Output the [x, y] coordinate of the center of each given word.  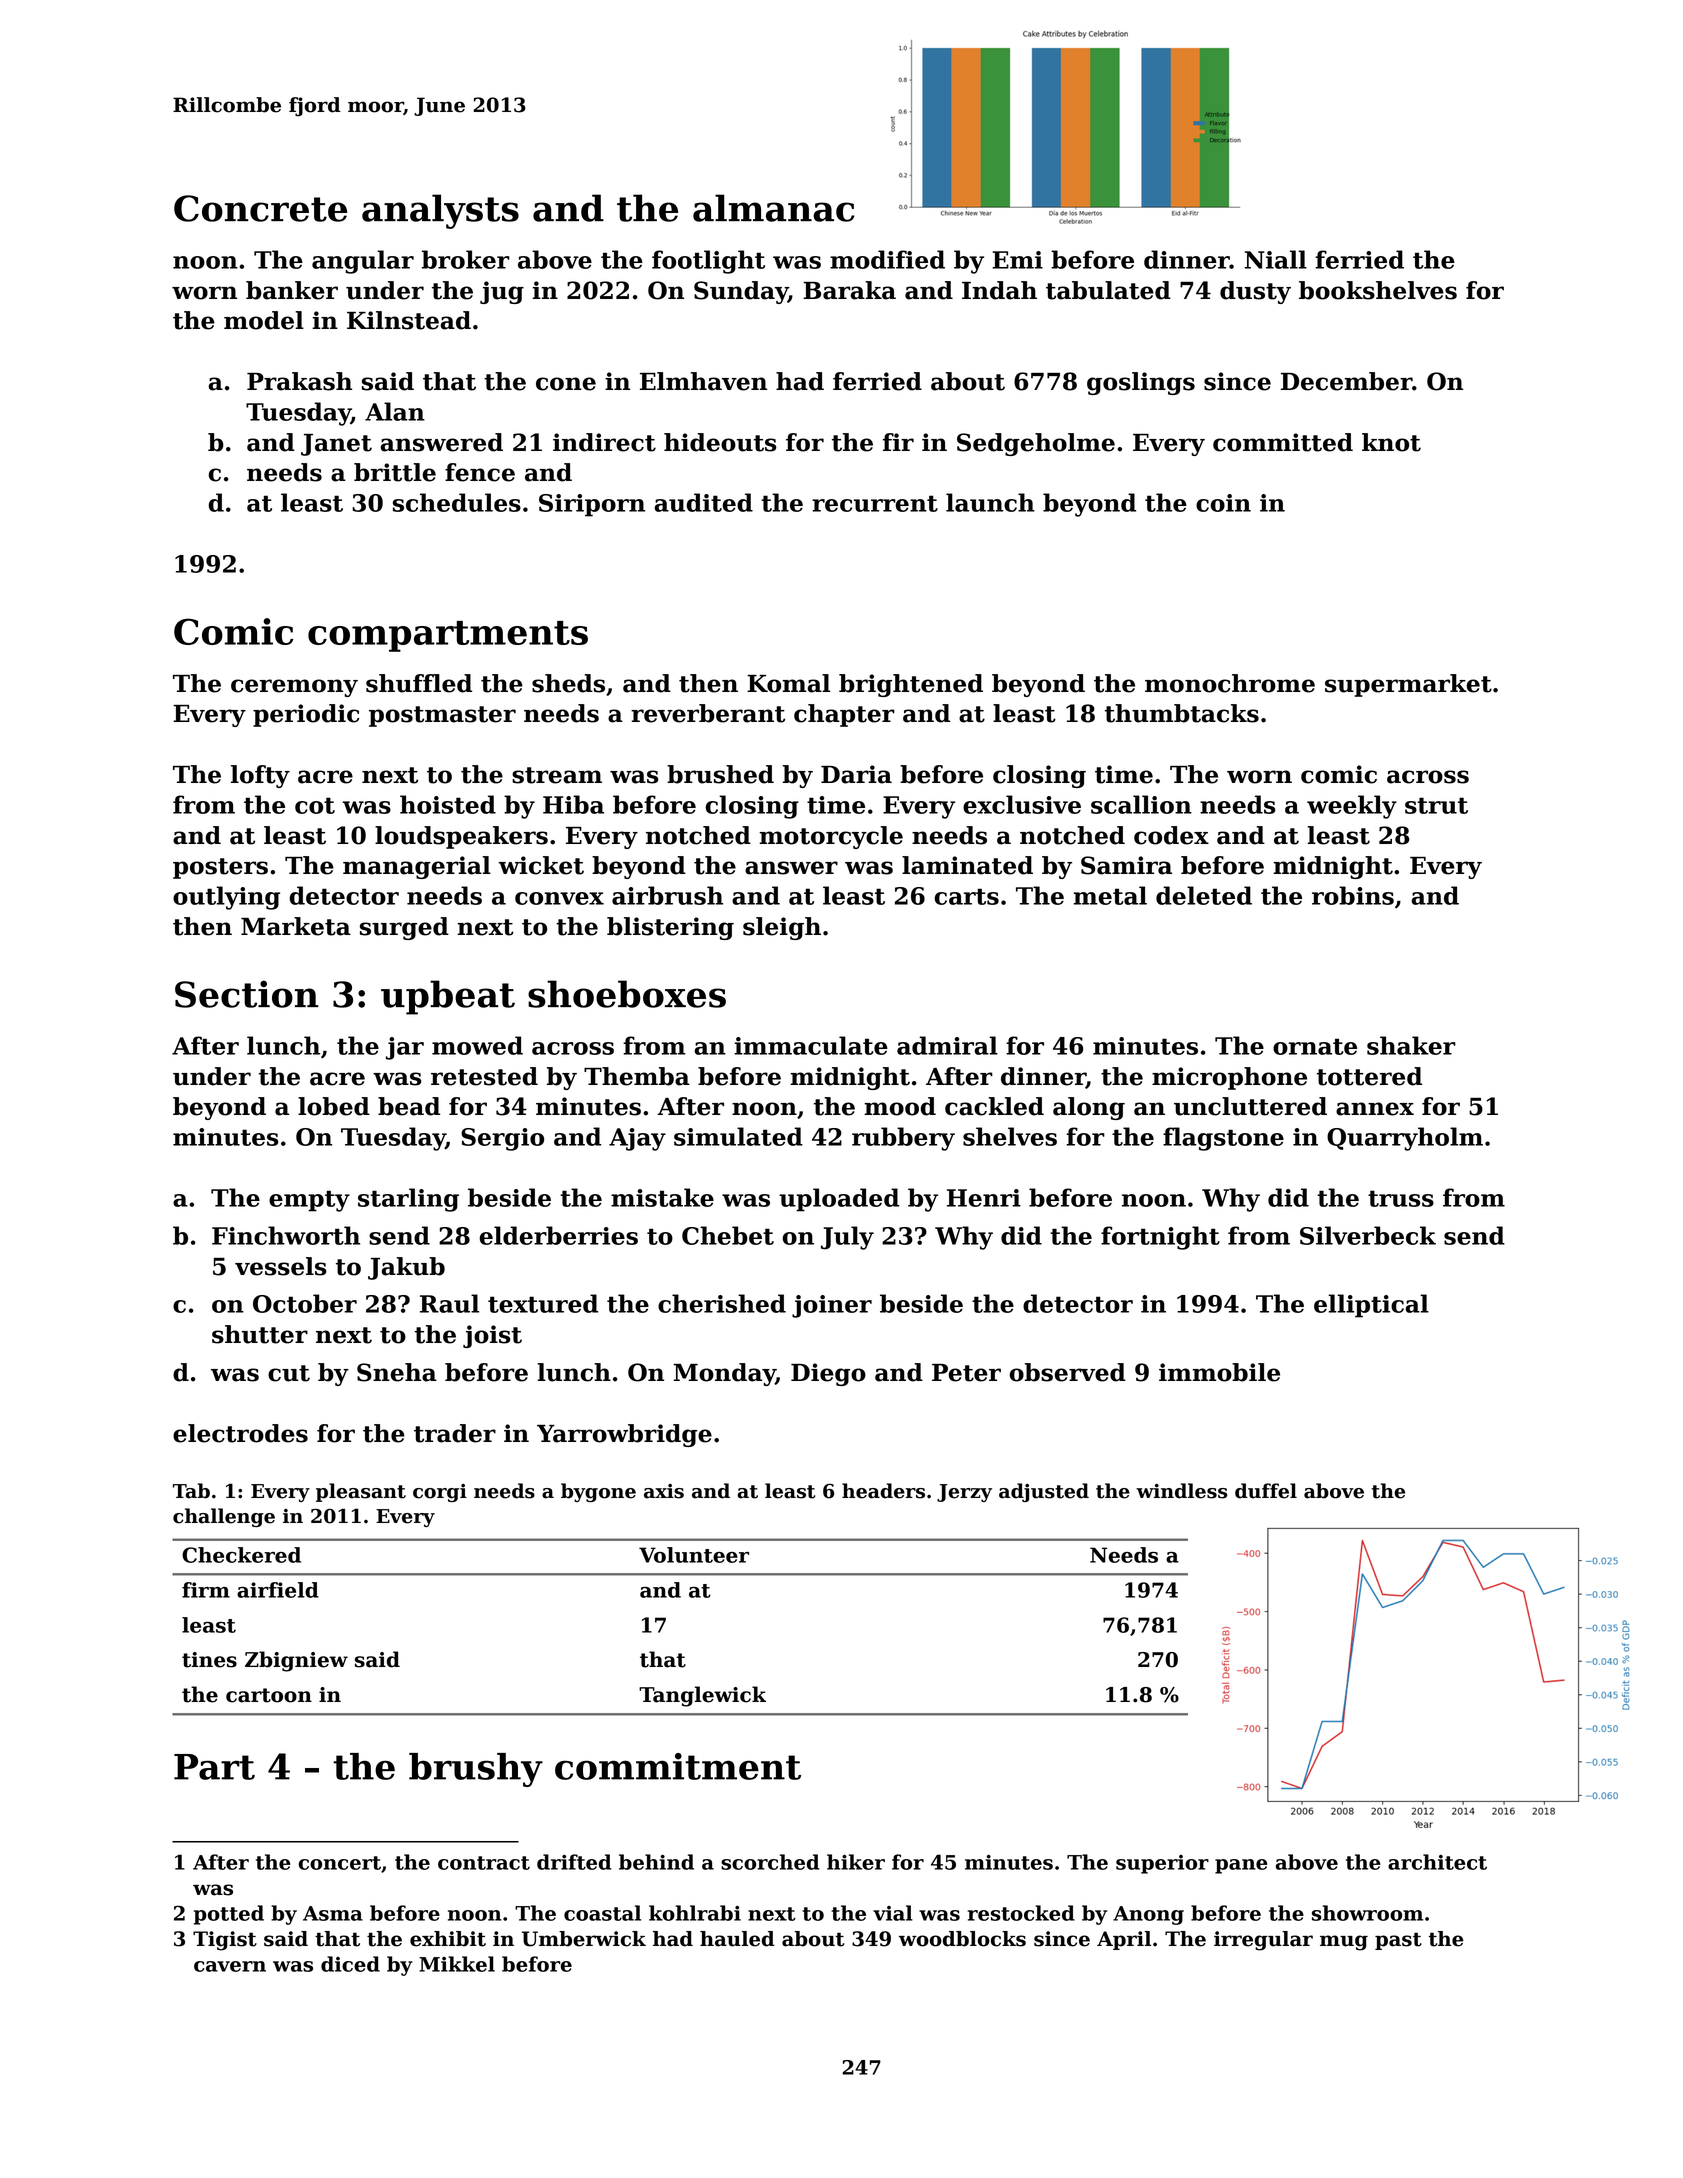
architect [1437, 1862]
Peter [966, 1373]
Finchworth [286, 1235]
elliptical [1371, 1306]
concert [340, 1863]
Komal [788, 683]
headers [883, 1491]
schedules [457, 502]
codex [1171, 835]
